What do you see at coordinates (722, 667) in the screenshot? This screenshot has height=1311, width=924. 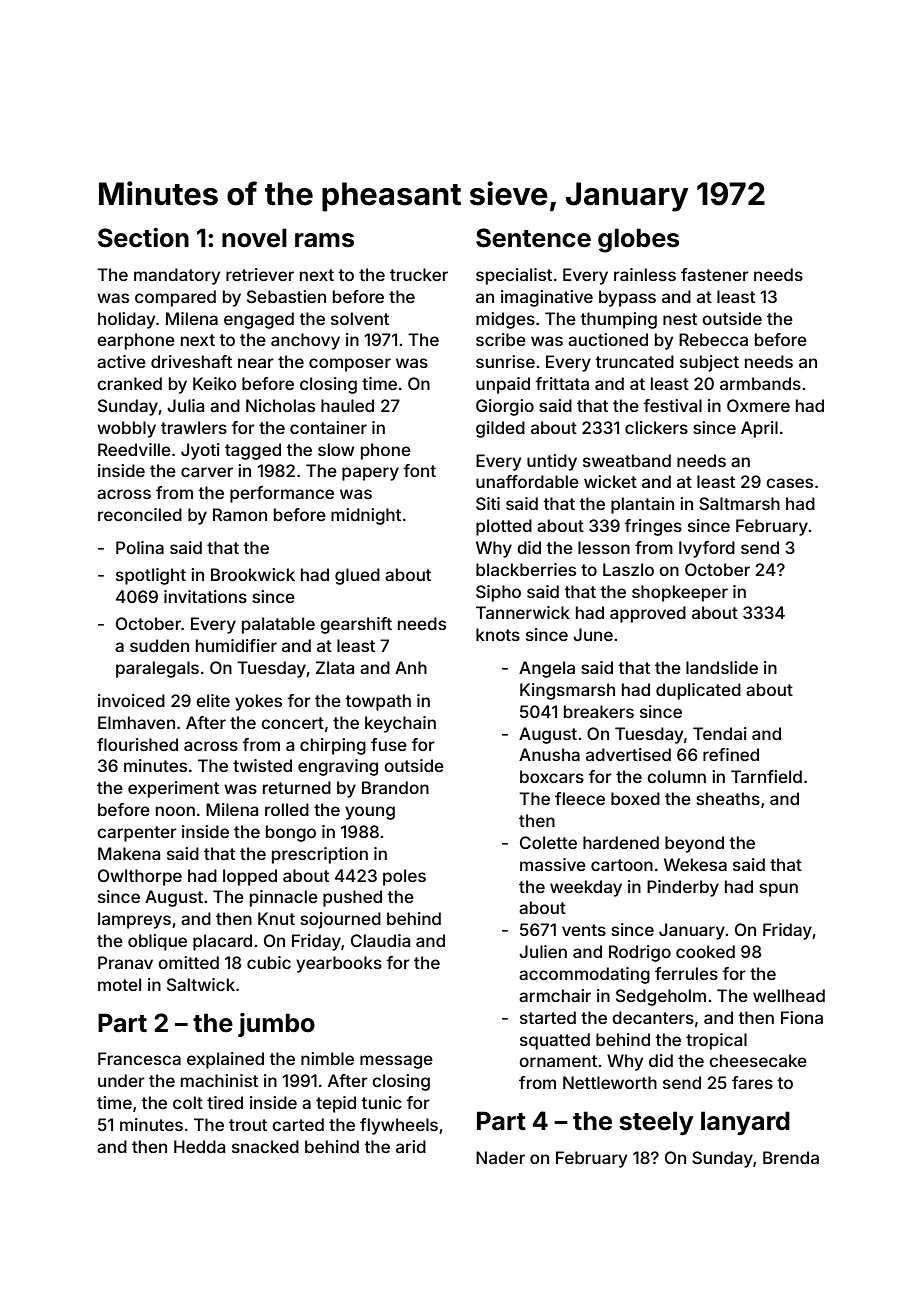 I see `landslide` at bounding box center [722, 667].
